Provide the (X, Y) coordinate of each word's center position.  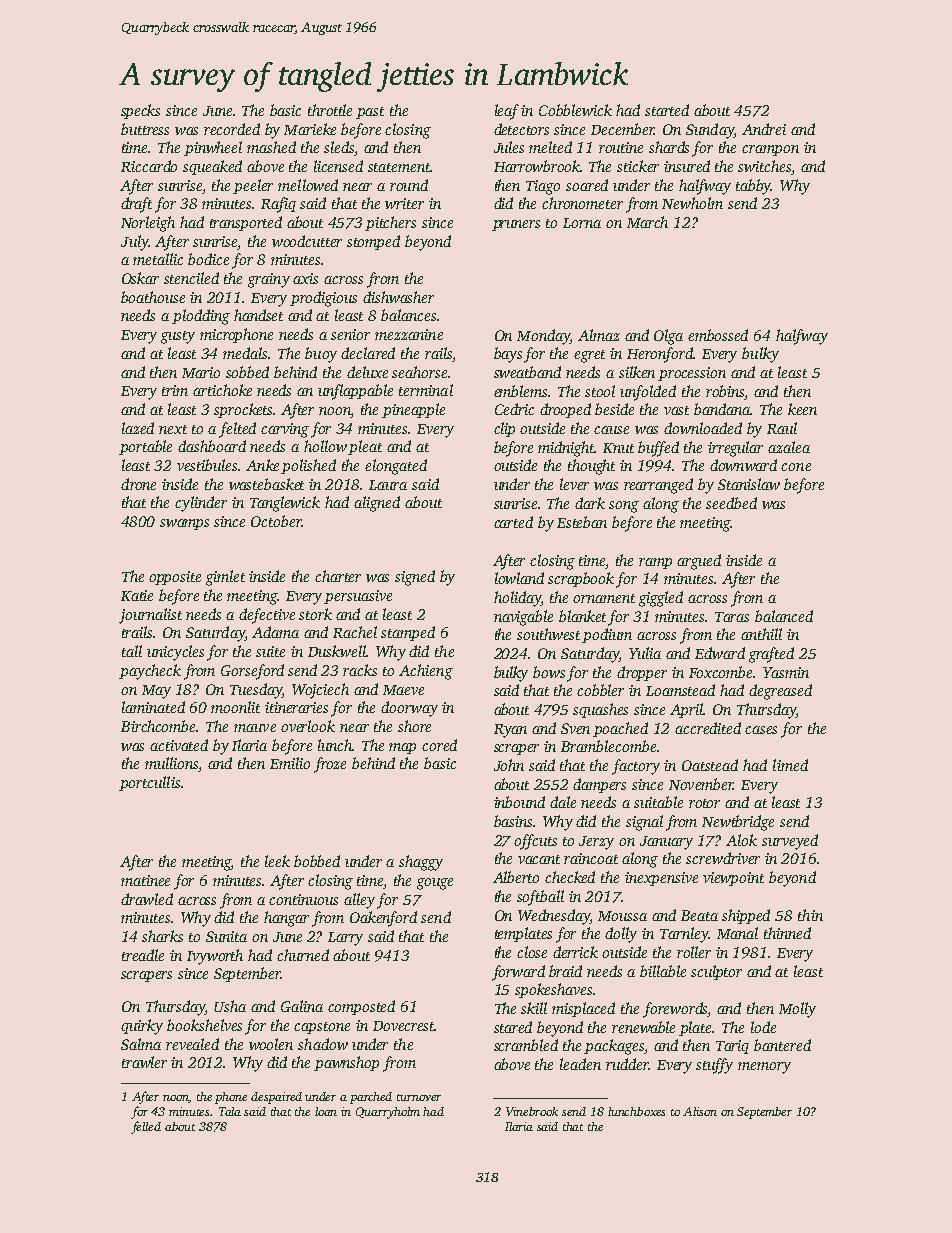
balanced (784, 616)
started (667, 110)
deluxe (367, 372)
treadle (143, 955)
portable (145, 447)
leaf (507, 112)
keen (802, 409)
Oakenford (383, 919)
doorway (409, 709)
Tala (230, 1111)
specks (140, 111)
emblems (521, 391)
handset (258, 315)
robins (725, 391)
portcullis (149, 783)
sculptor (716, 972)
